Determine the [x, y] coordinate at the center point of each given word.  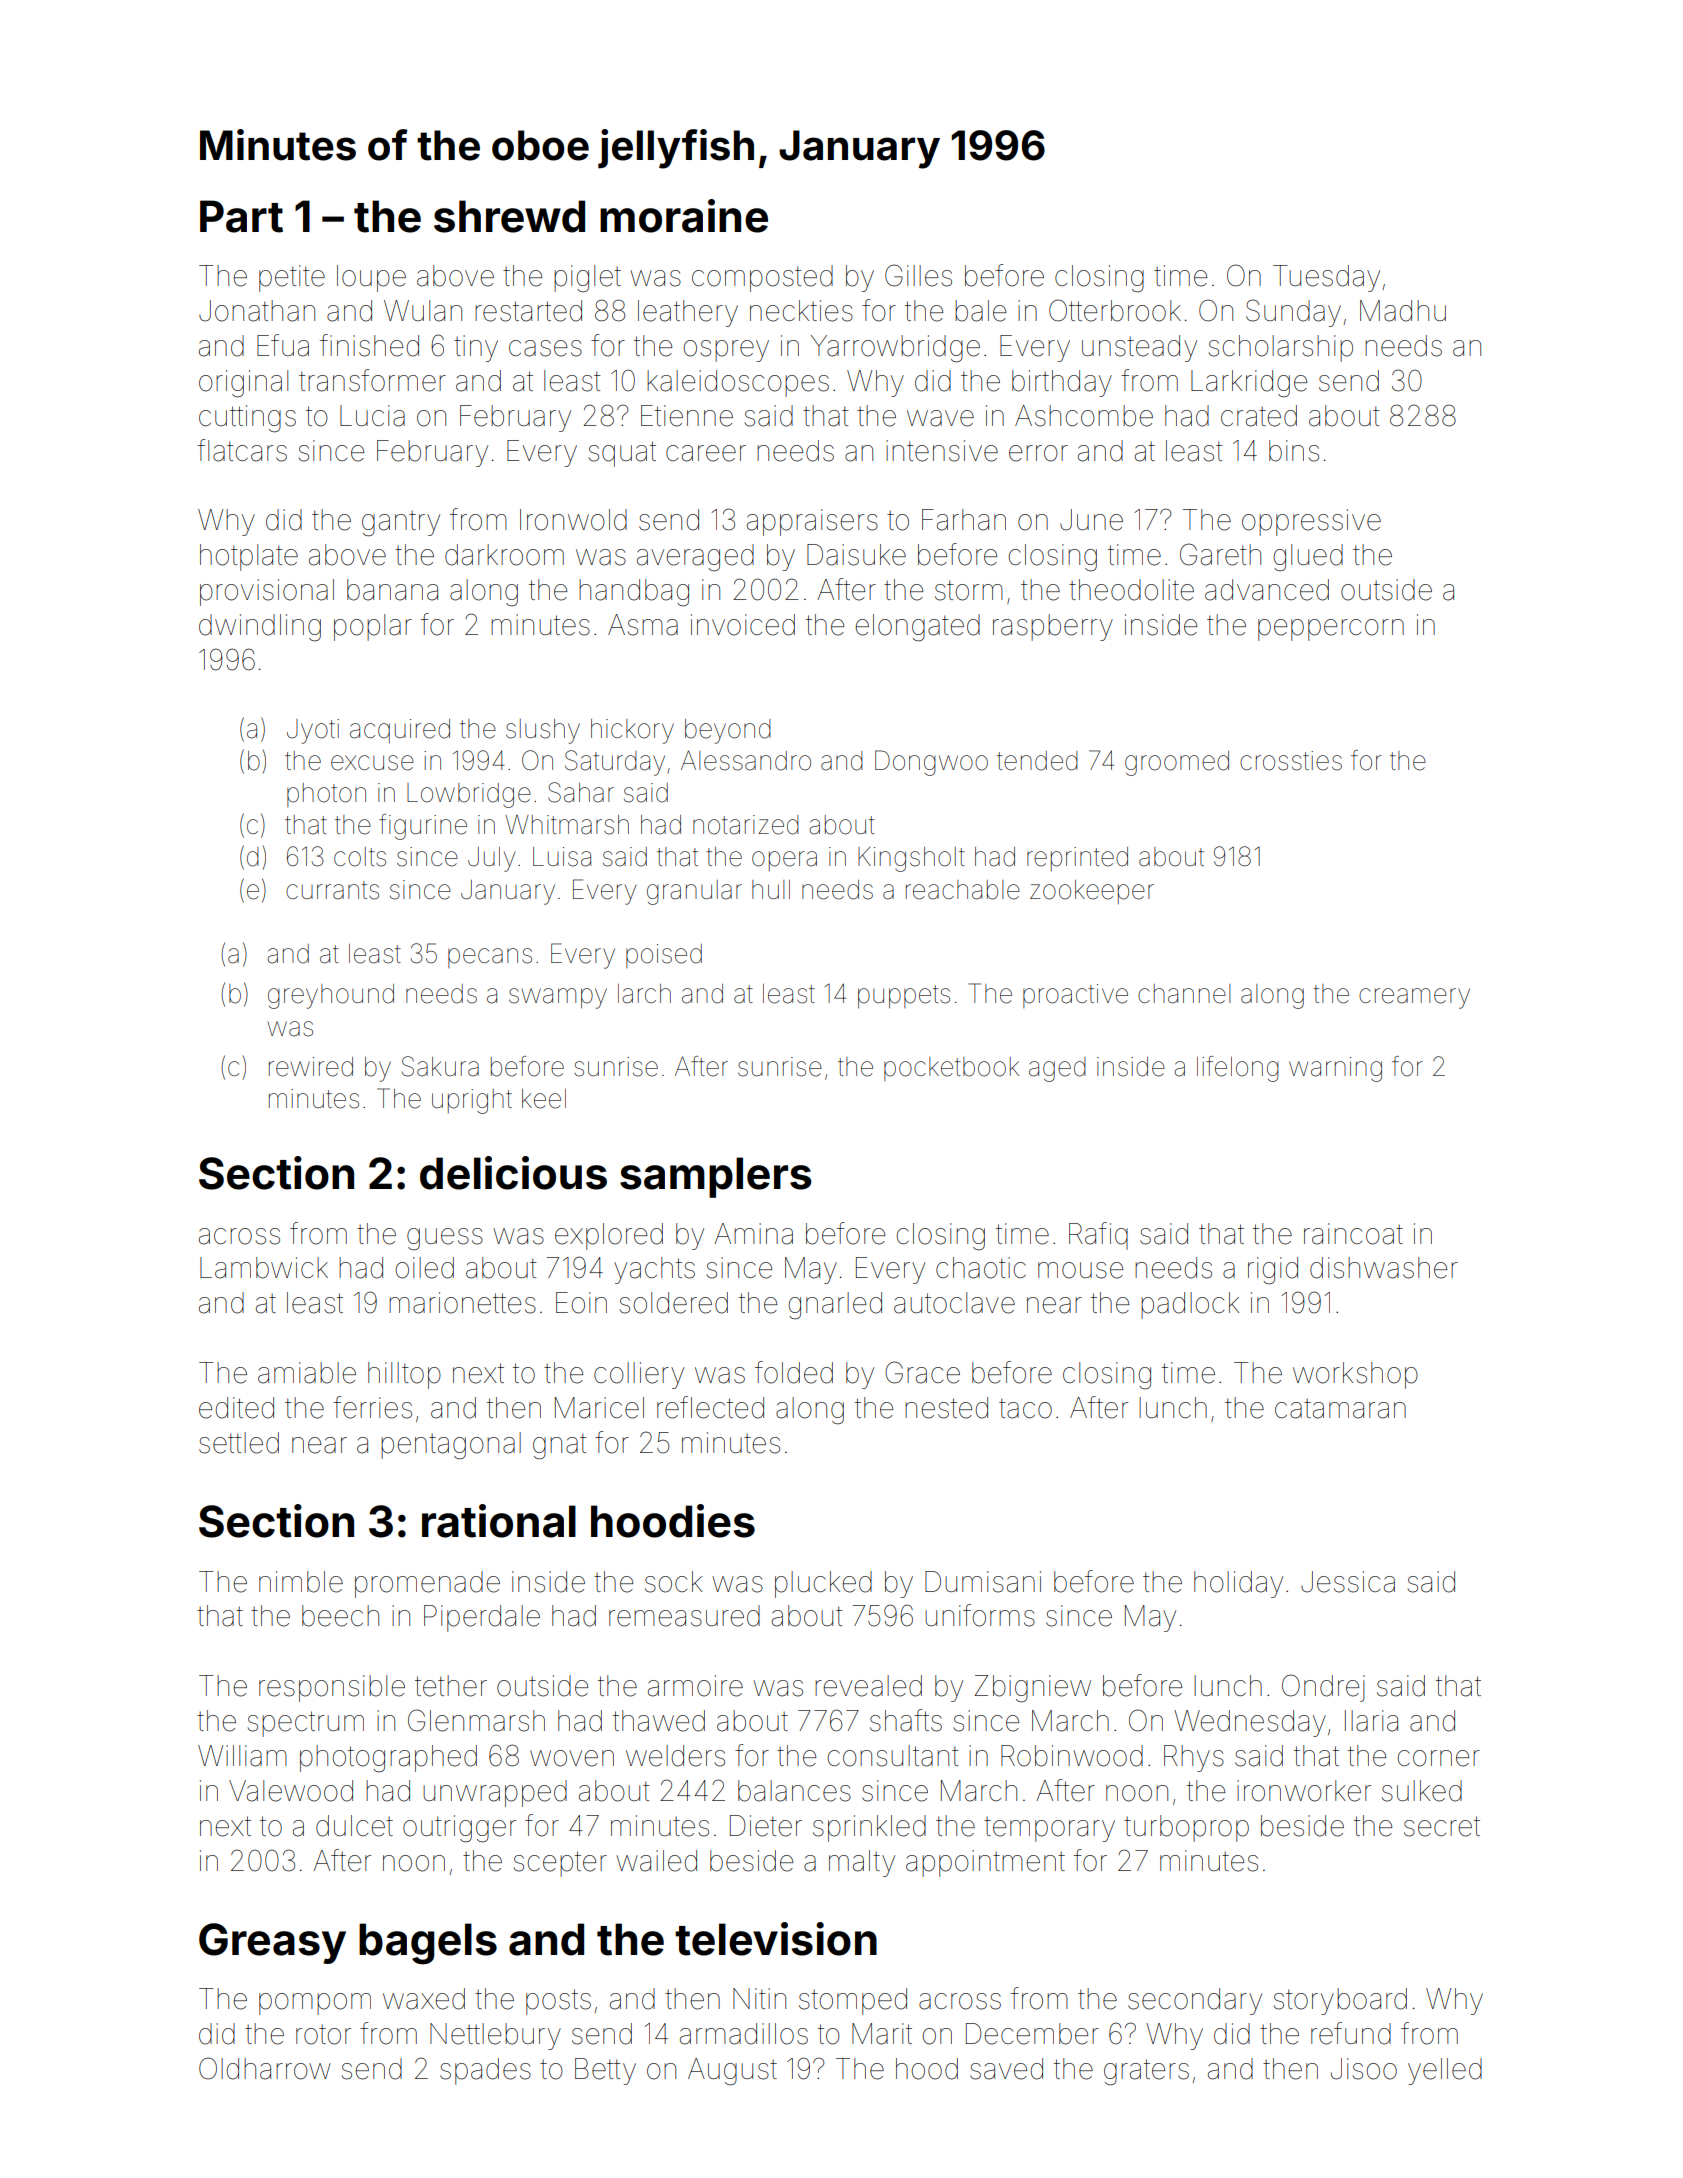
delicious [513, 1173]
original [243, 383]
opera [784, 861]
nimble [301, 1582]
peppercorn [1331, 630]
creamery [1414, 998]
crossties [1291, 761]
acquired [400, 731]
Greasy [272, 1943]
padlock [1190, 1305]
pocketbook [951, 1069]
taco [1025, 1408]
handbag [634, 592]
